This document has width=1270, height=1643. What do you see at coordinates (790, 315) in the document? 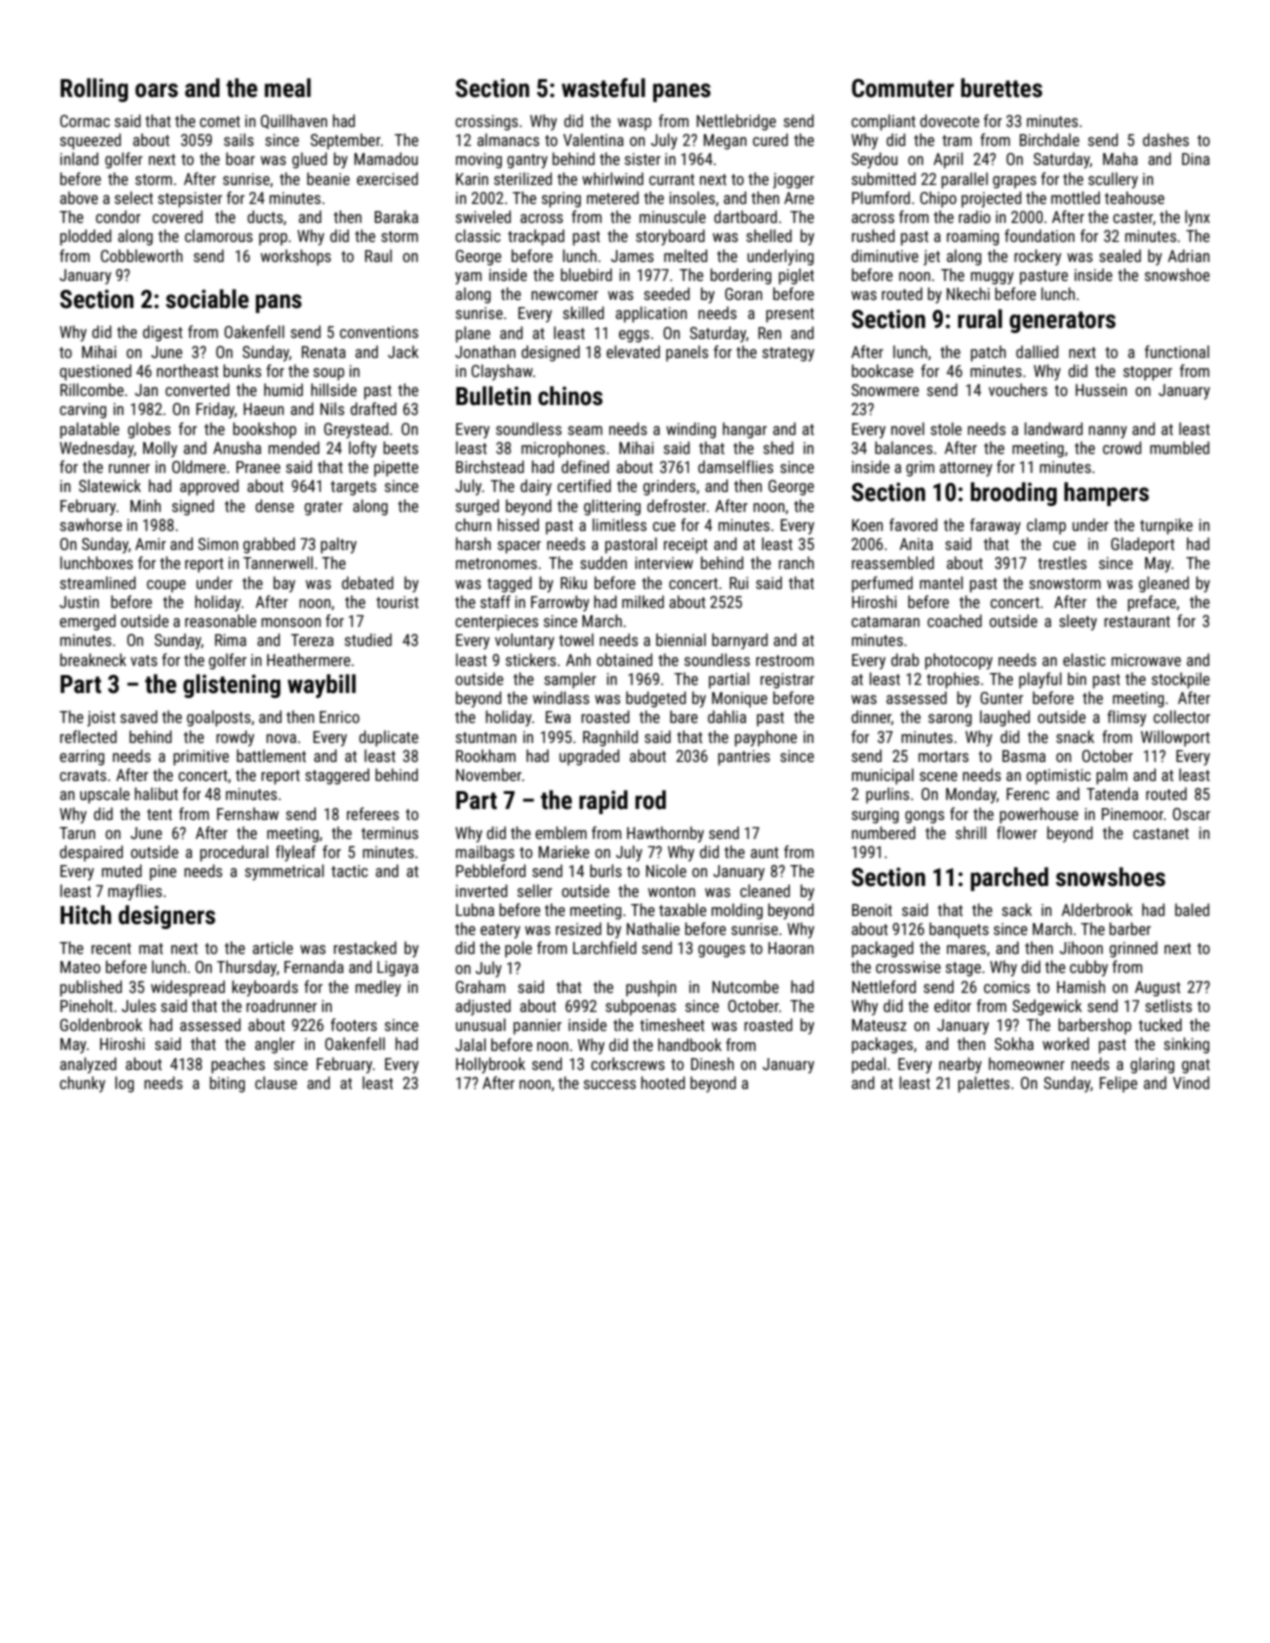
I see `present` at bounding box center [790, 315].
